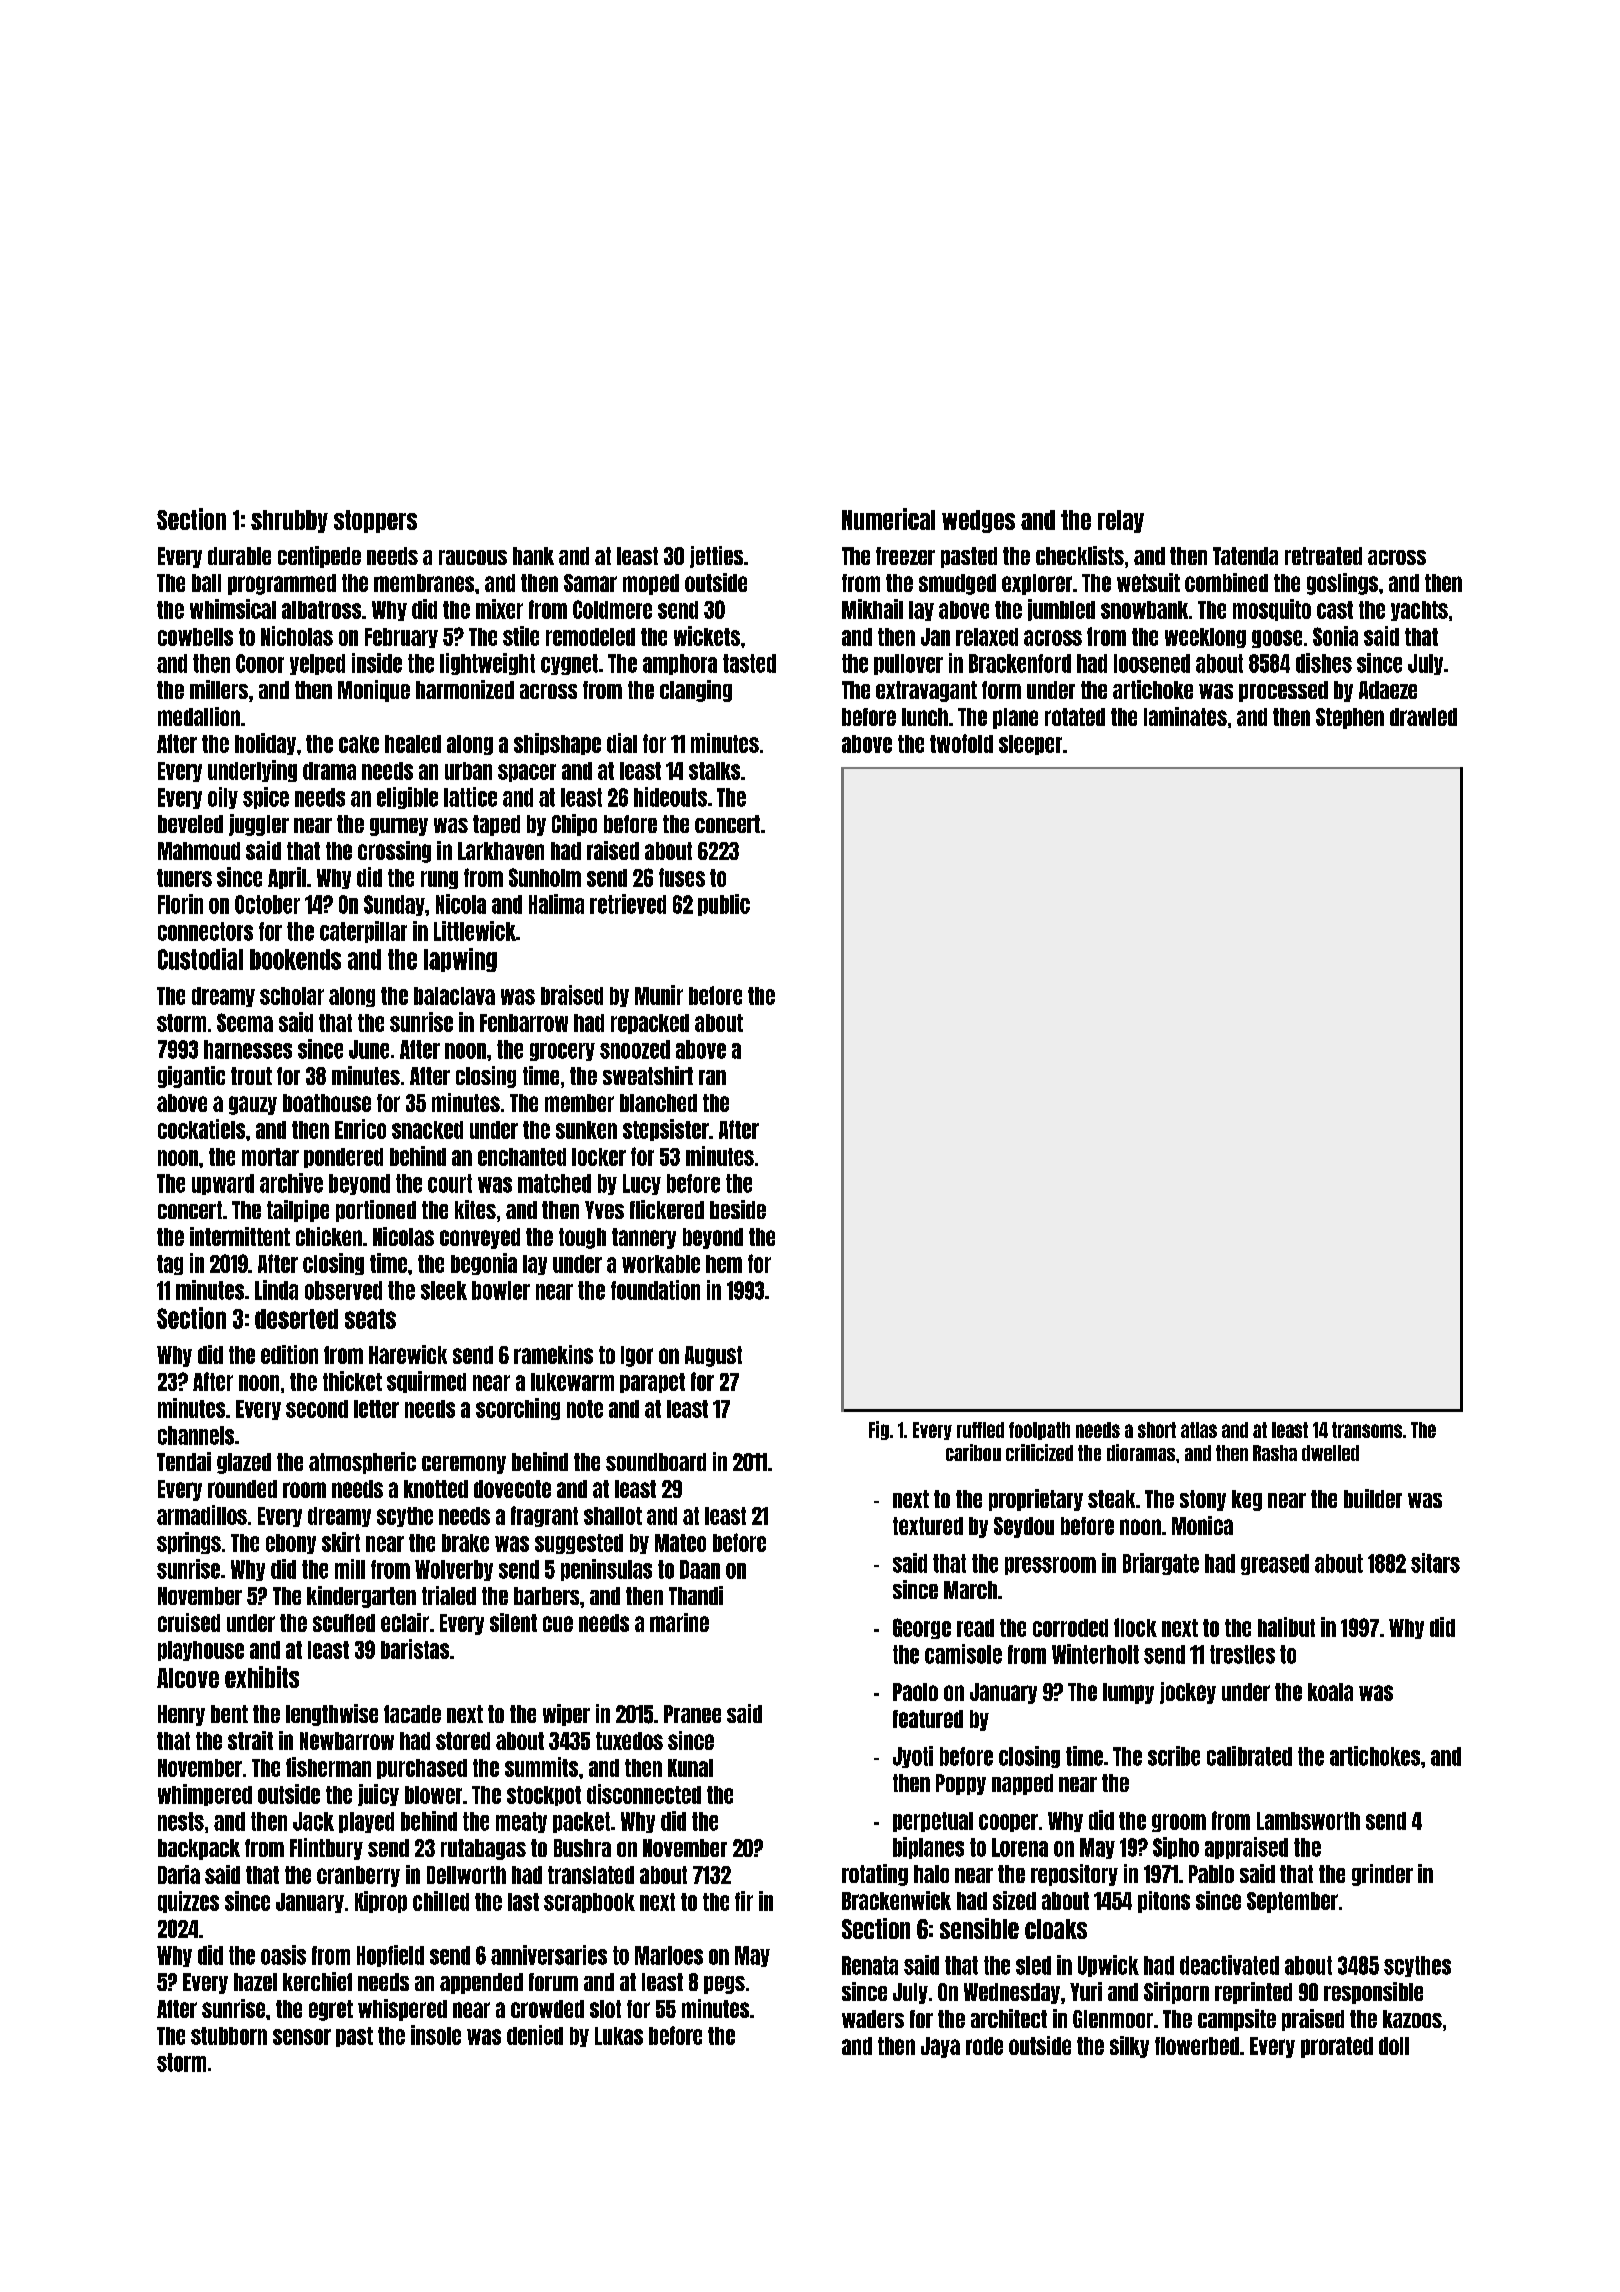  Describe the element at coordinates (265, 744) in the screenshot. I see `holiday` at that location.
